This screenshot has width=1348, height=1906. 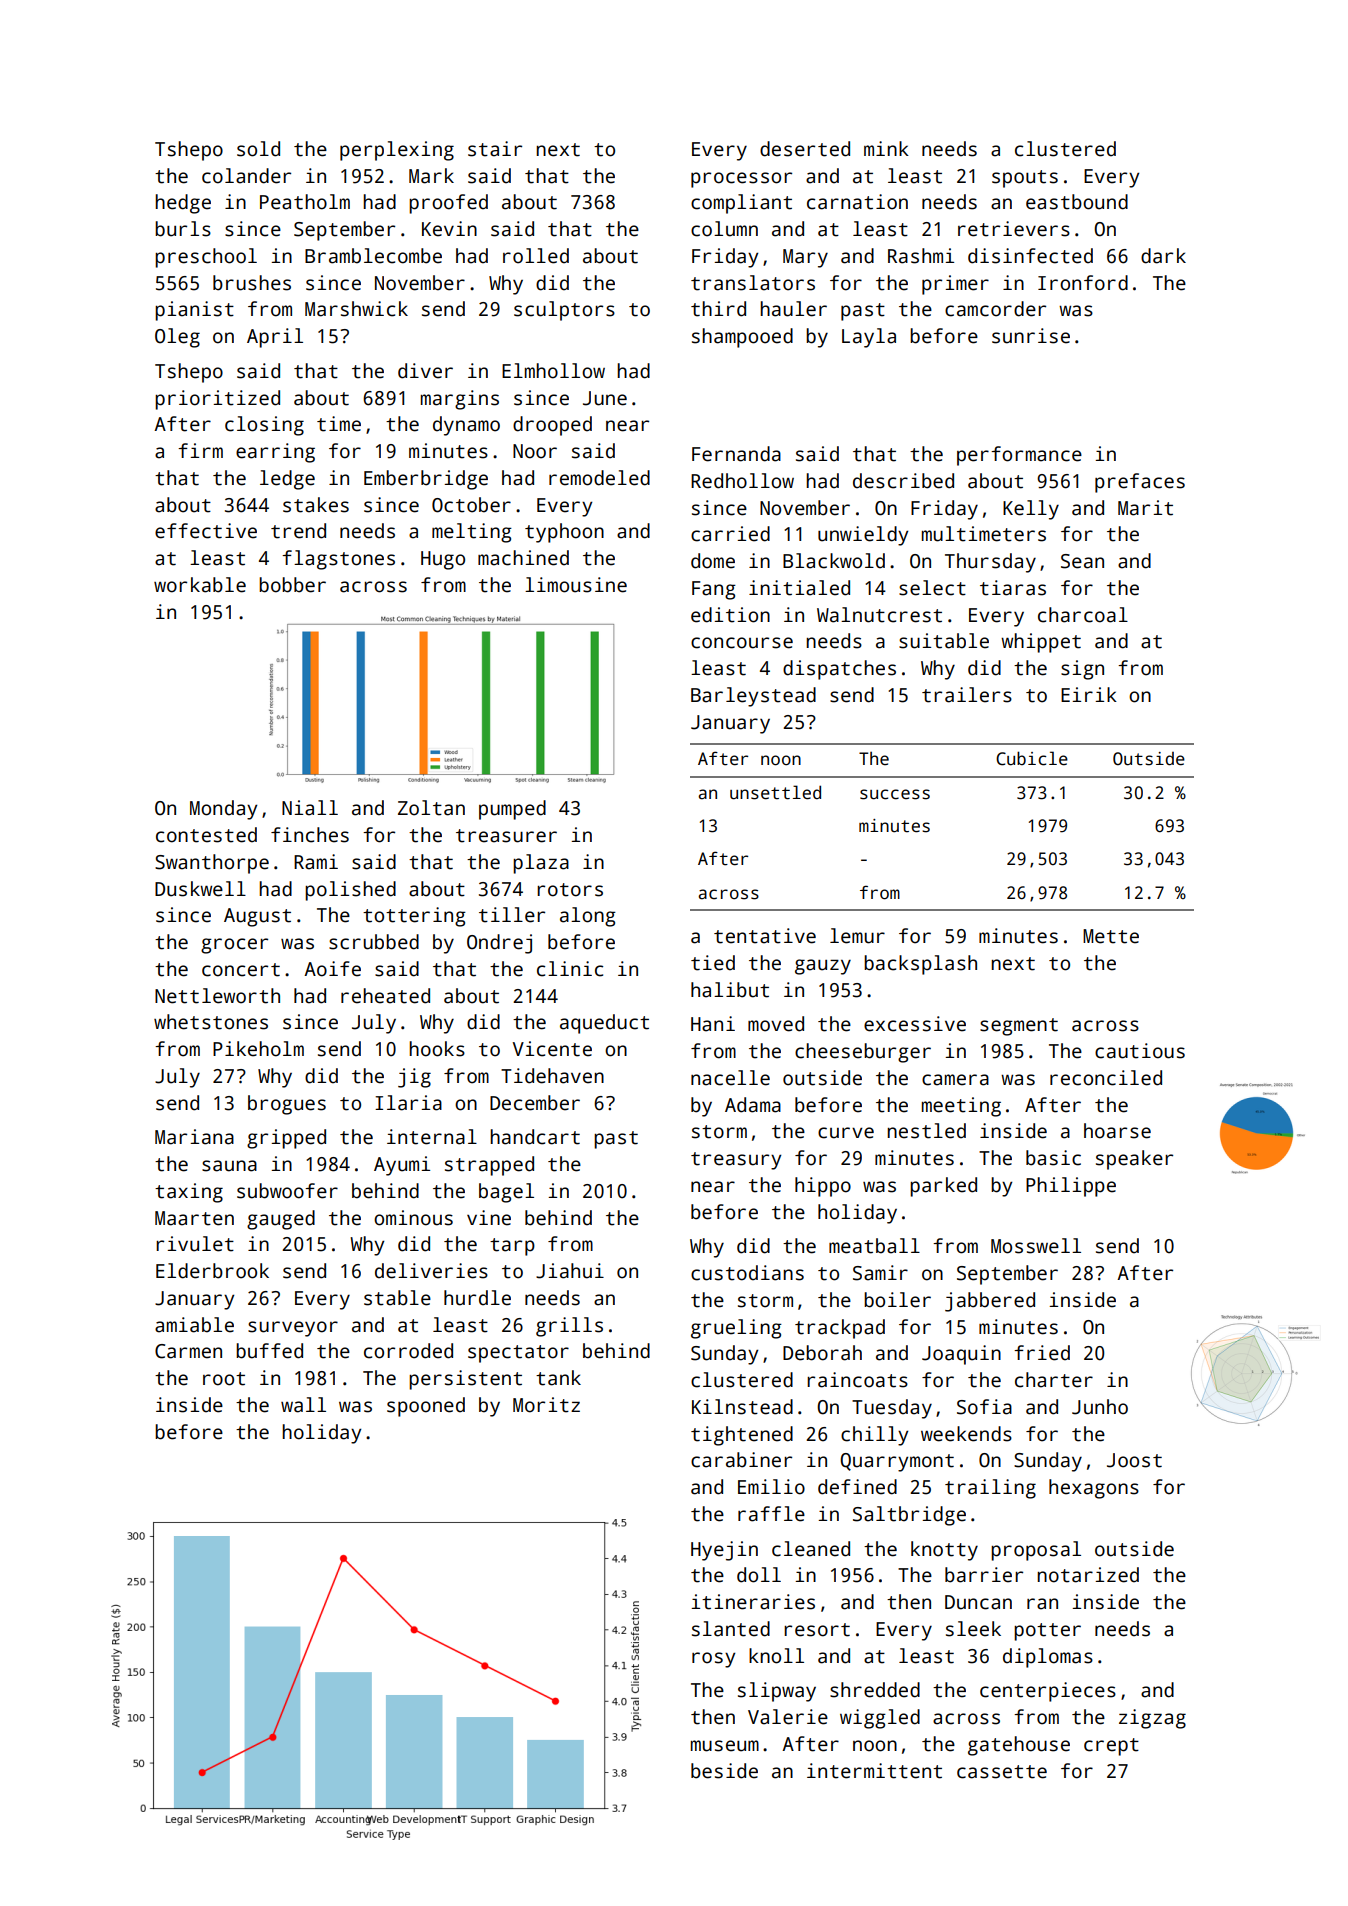 What do you see at coordinates (1019, 1027) in the screenshot?
I see `segment` at bounding box center [1019, 1027].
